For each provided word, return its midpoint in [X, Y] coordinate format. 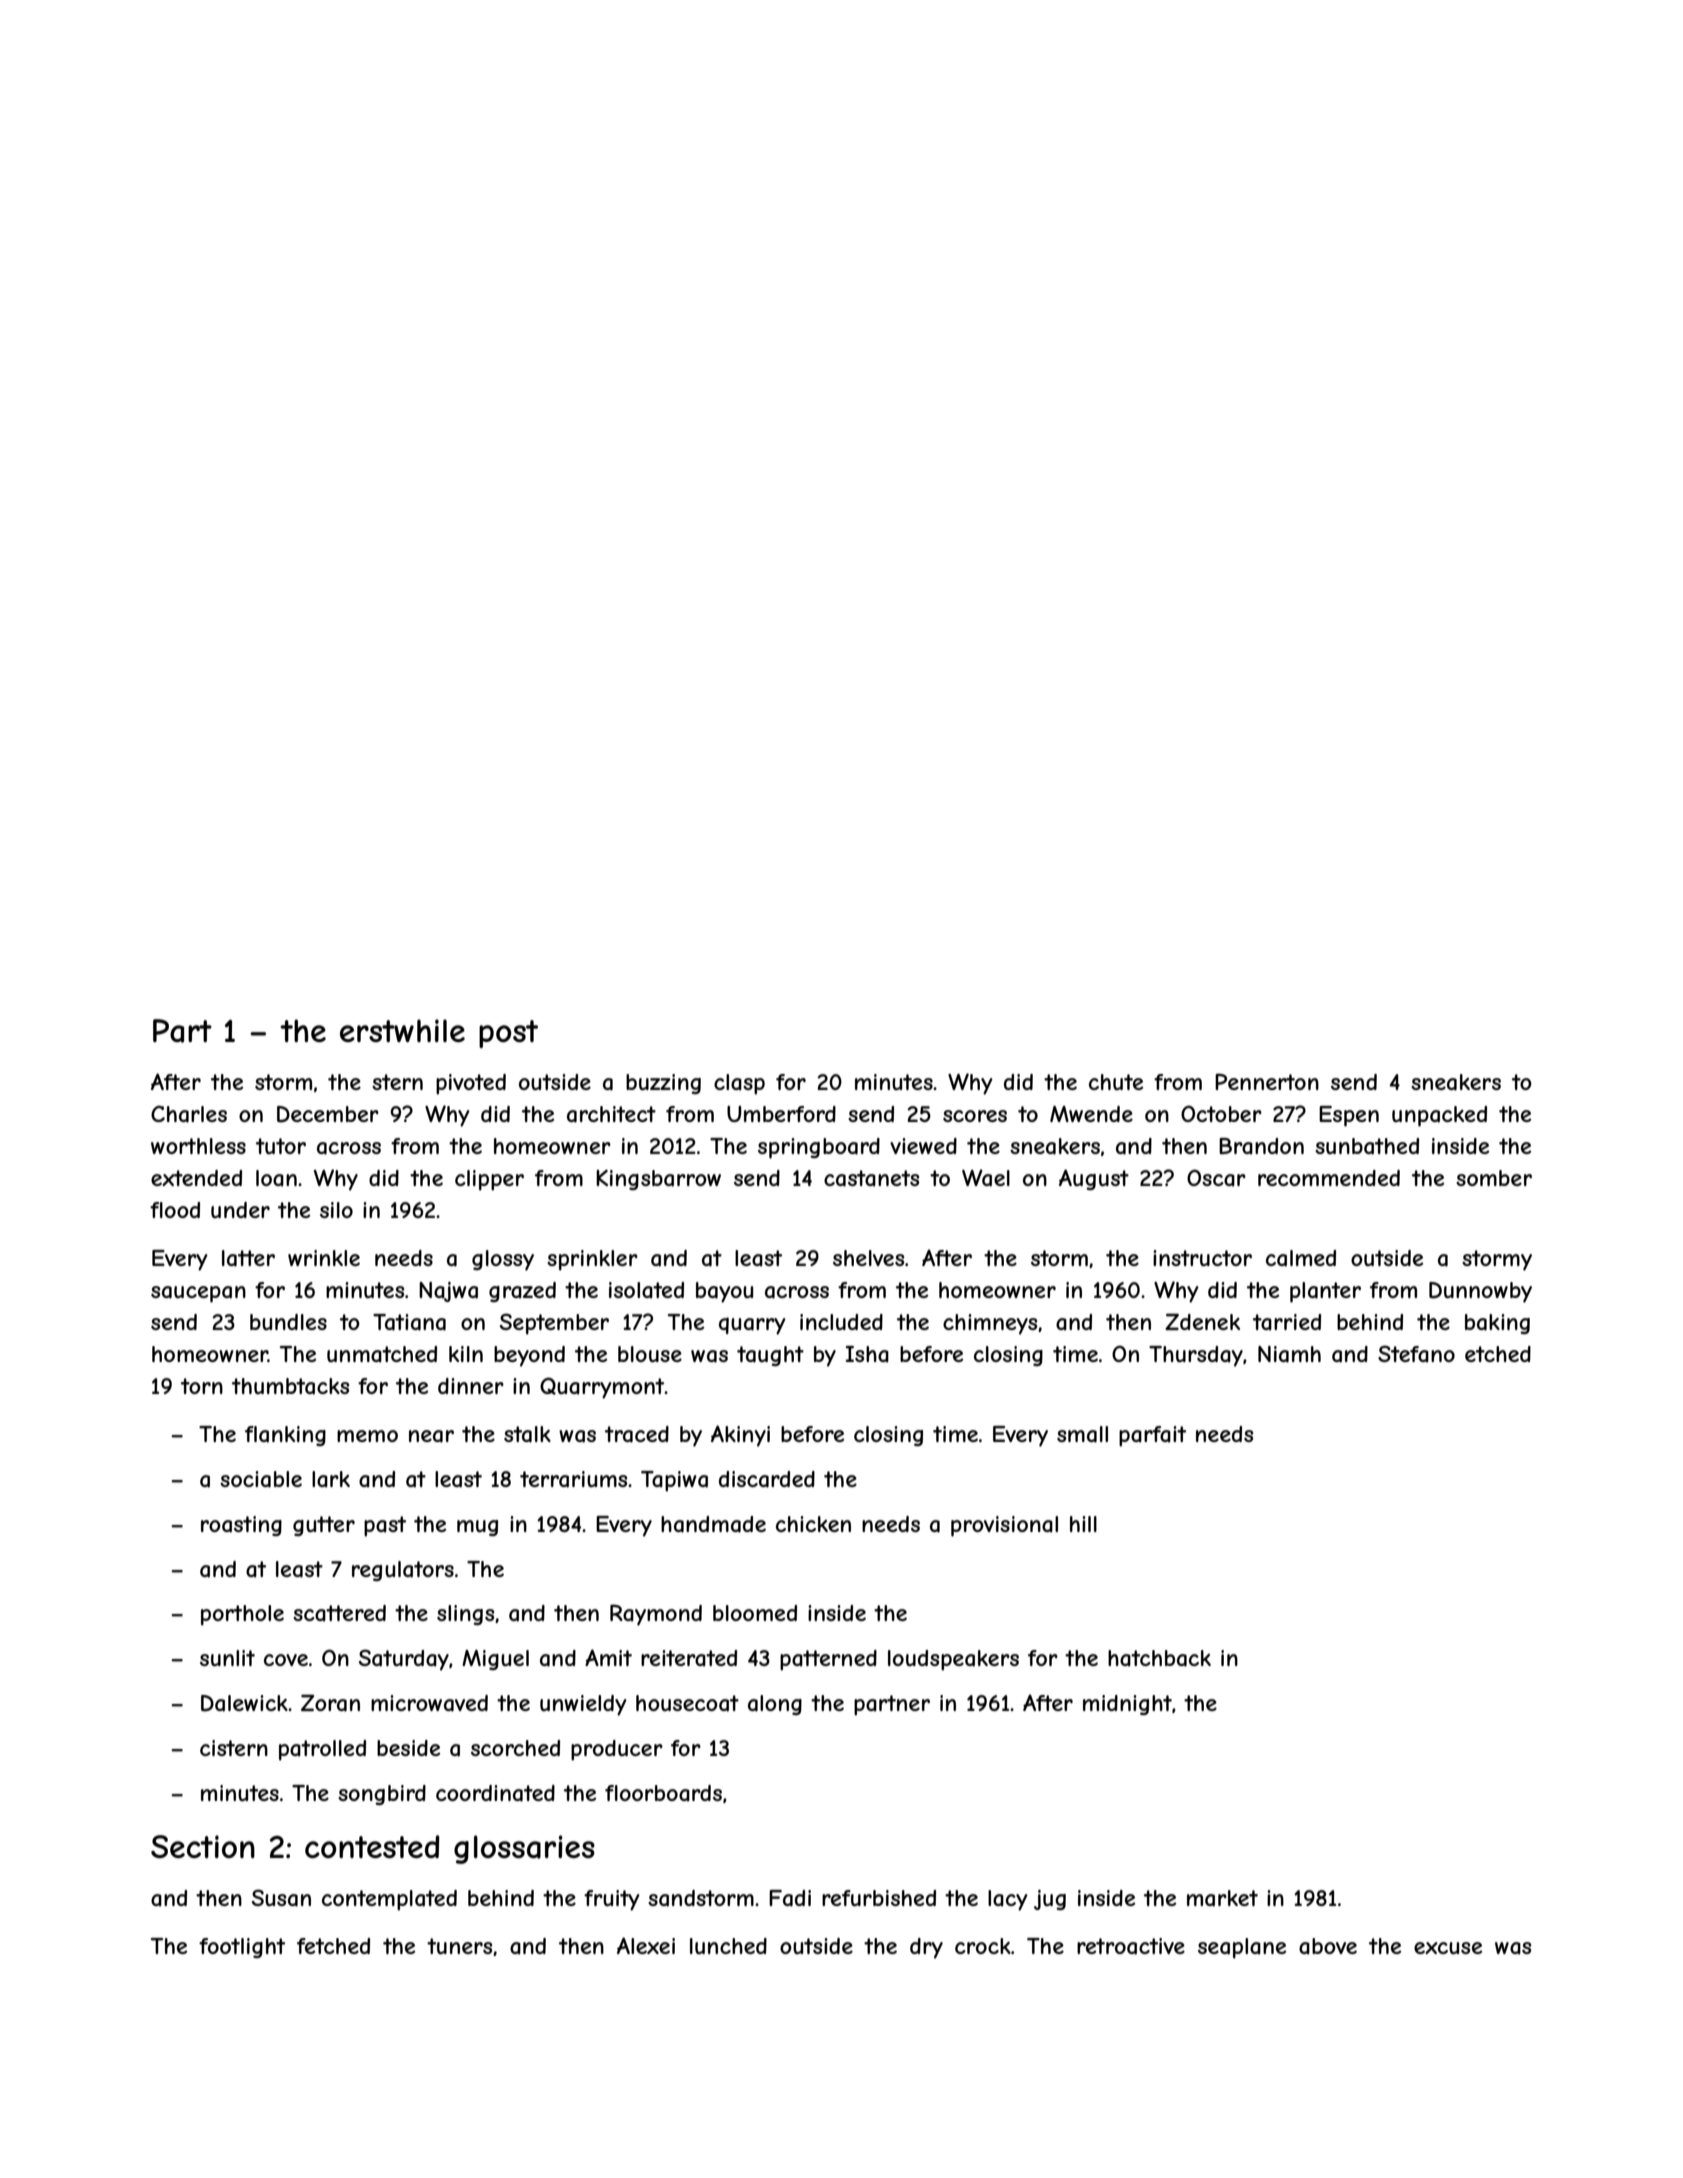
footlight [242, 1948]
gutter [324, 1526]
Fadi [790, 1898]
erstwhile [402, 1030]
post [508, 1034]
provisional [1004, 1526]
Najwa [448, 1292]
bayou [724, 1292]
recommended [1329, 1178]
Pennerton [1267, 1081]
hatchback [1159, 1658]
